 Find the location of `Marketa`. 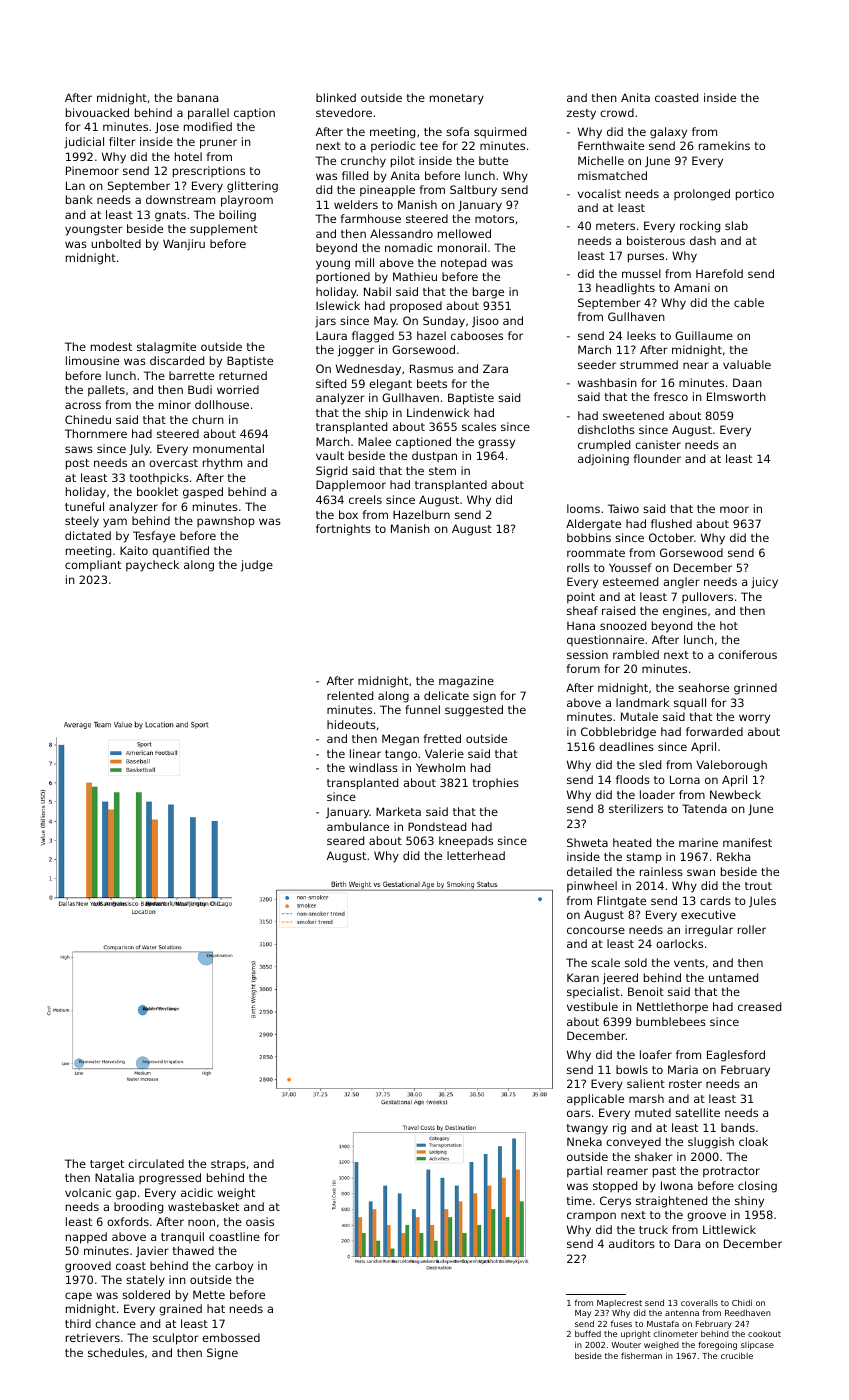

Marketa is located at coordinates (398, 811).
